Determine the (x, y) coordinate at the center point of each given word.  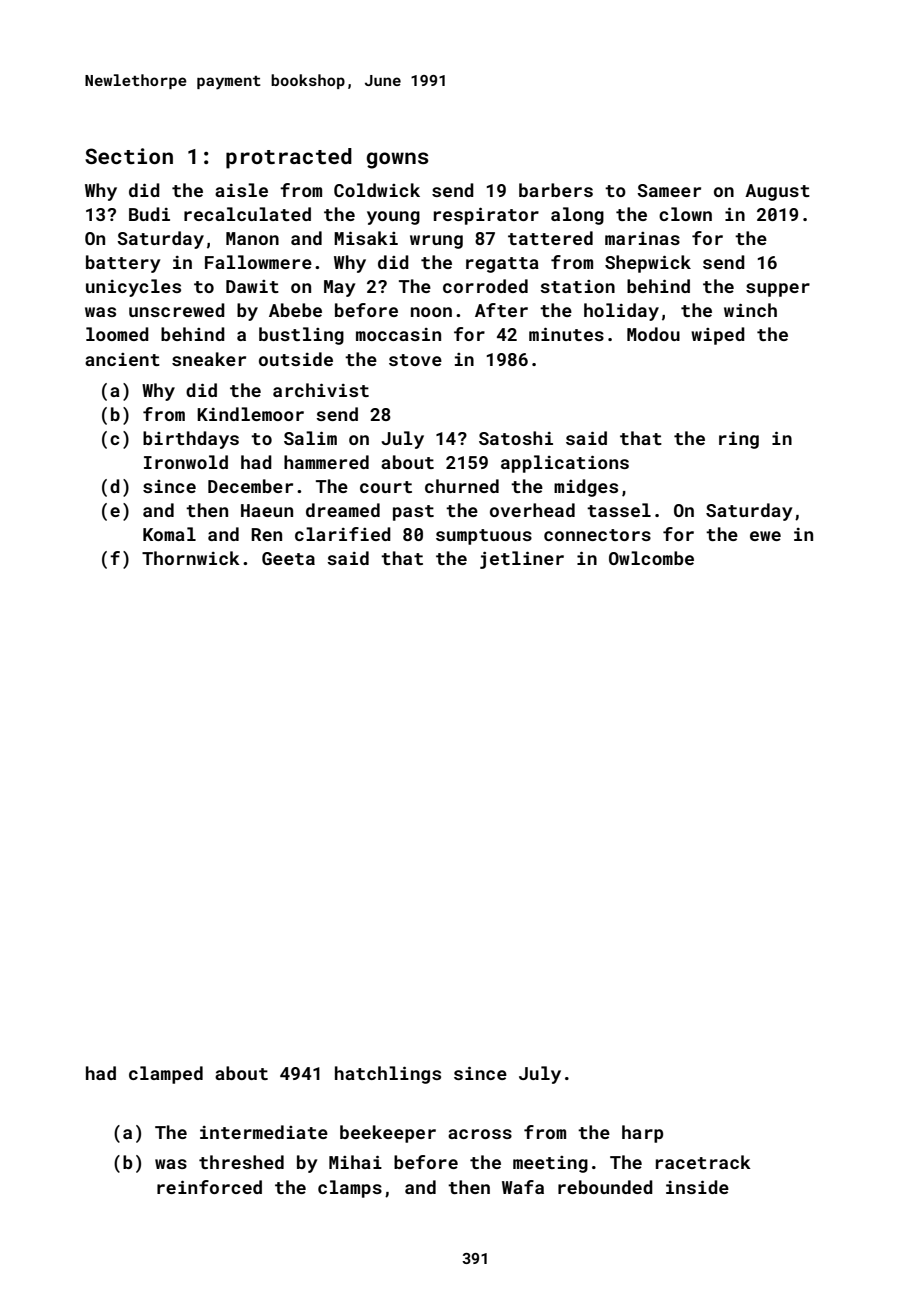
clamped (166, 1075)
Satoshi (516, 438)
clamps (350, 1189)
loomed (117, 334)
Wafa (523, 1187)
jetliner (522, 560)
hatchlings (388, 1075)
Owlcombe (651, 558)
